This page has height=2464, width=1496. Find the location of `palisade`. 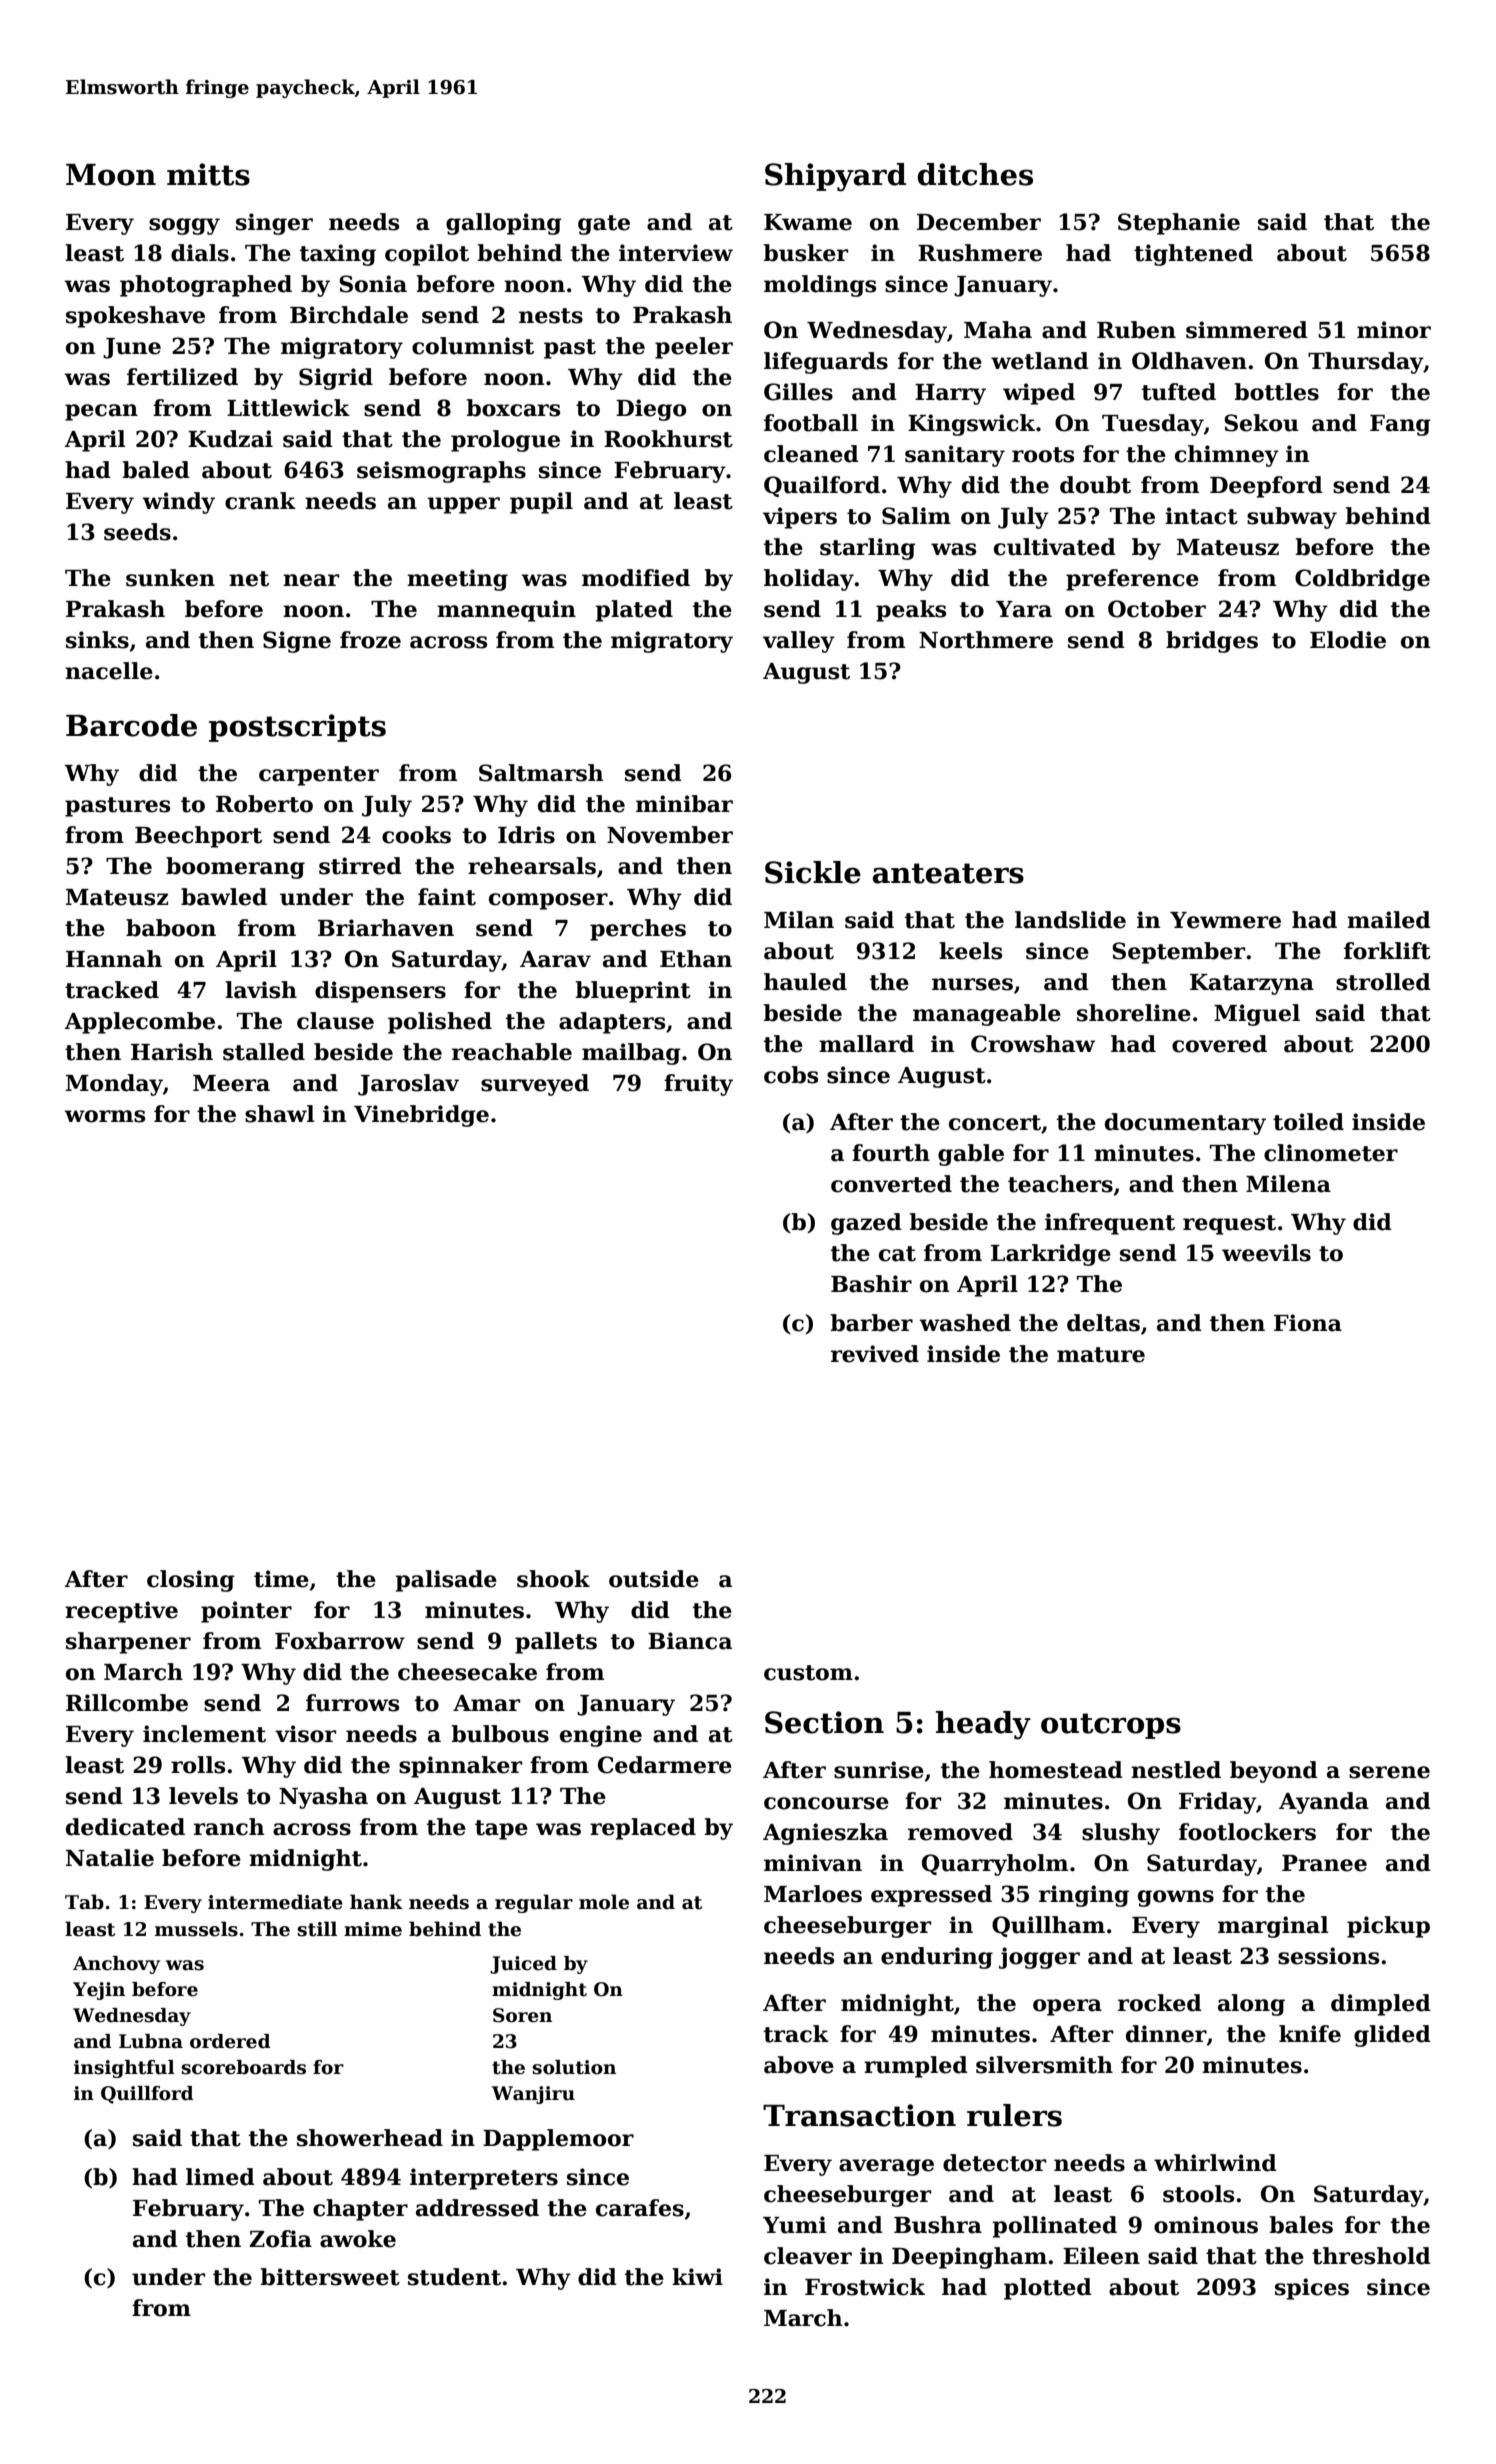

palisade is located at coordinates (446, 1581).
